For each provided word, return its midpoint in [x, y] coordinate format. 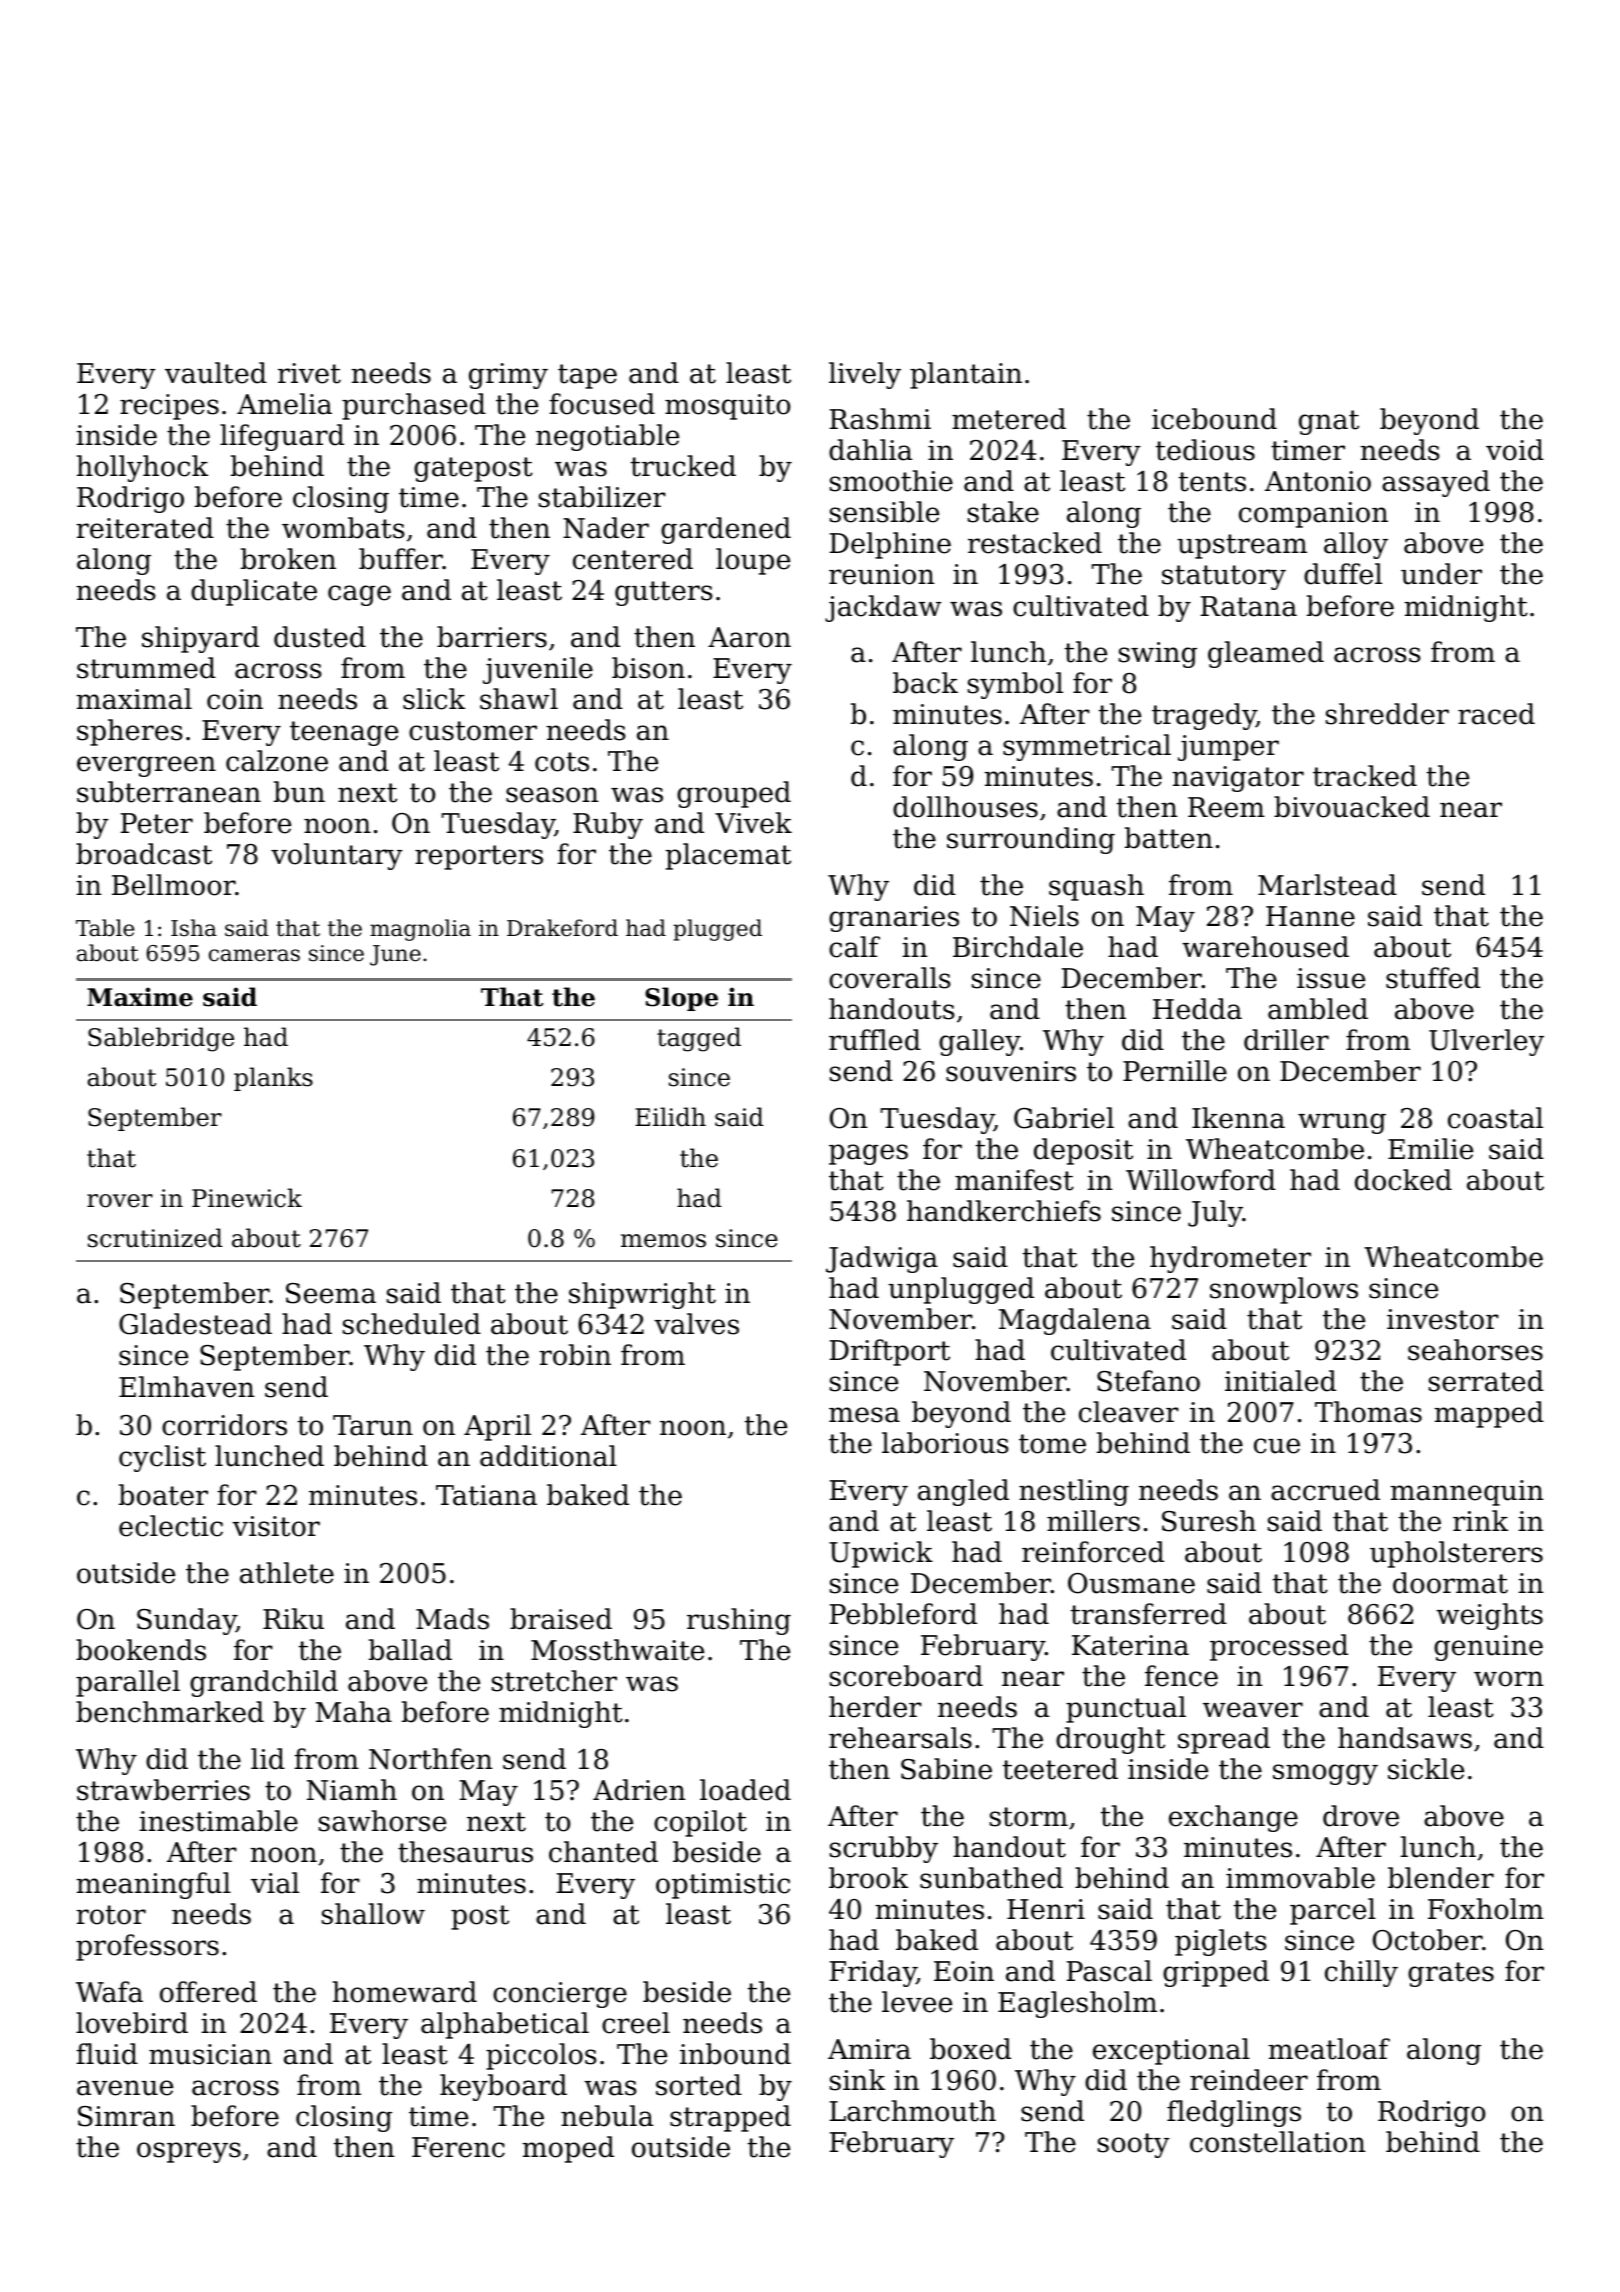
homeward [405, 1992]
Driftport [889, 1352]
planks [273, 1079]
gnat [1329, 422]
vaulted [216, 373]
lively [865, 375]
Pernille [1175, 1071]
